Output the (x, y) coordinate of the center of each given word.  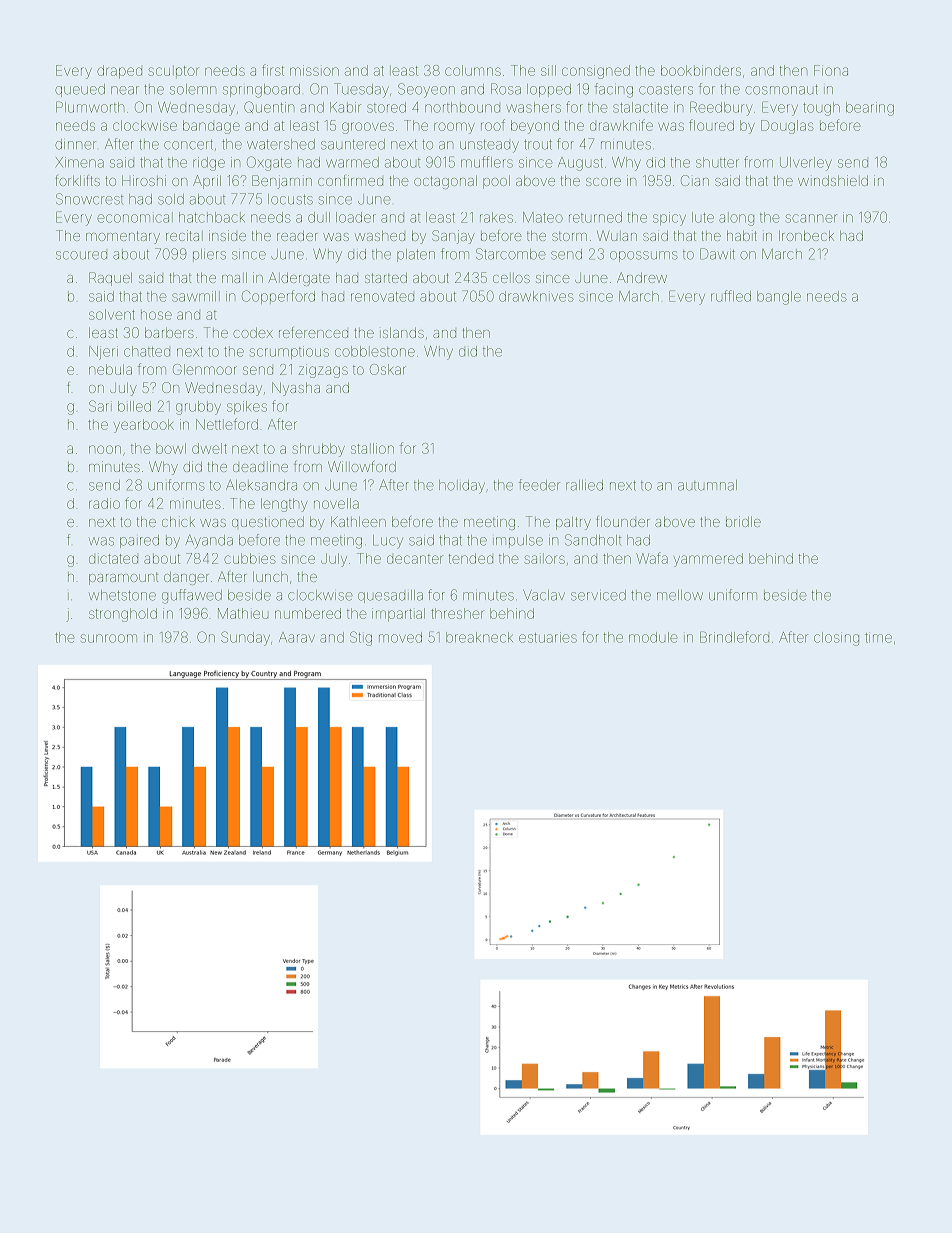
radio (104, 503)
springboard (261, 91)
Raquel (110, 279)
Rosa (506, 89)
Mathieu (243, 613)
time (878, 638)
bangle (779, 298)
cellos (511, 278)
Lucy (388, 542)
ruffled (731, 296)
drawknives (536, 296)
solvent (112, 314)
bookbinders (701, 70)
